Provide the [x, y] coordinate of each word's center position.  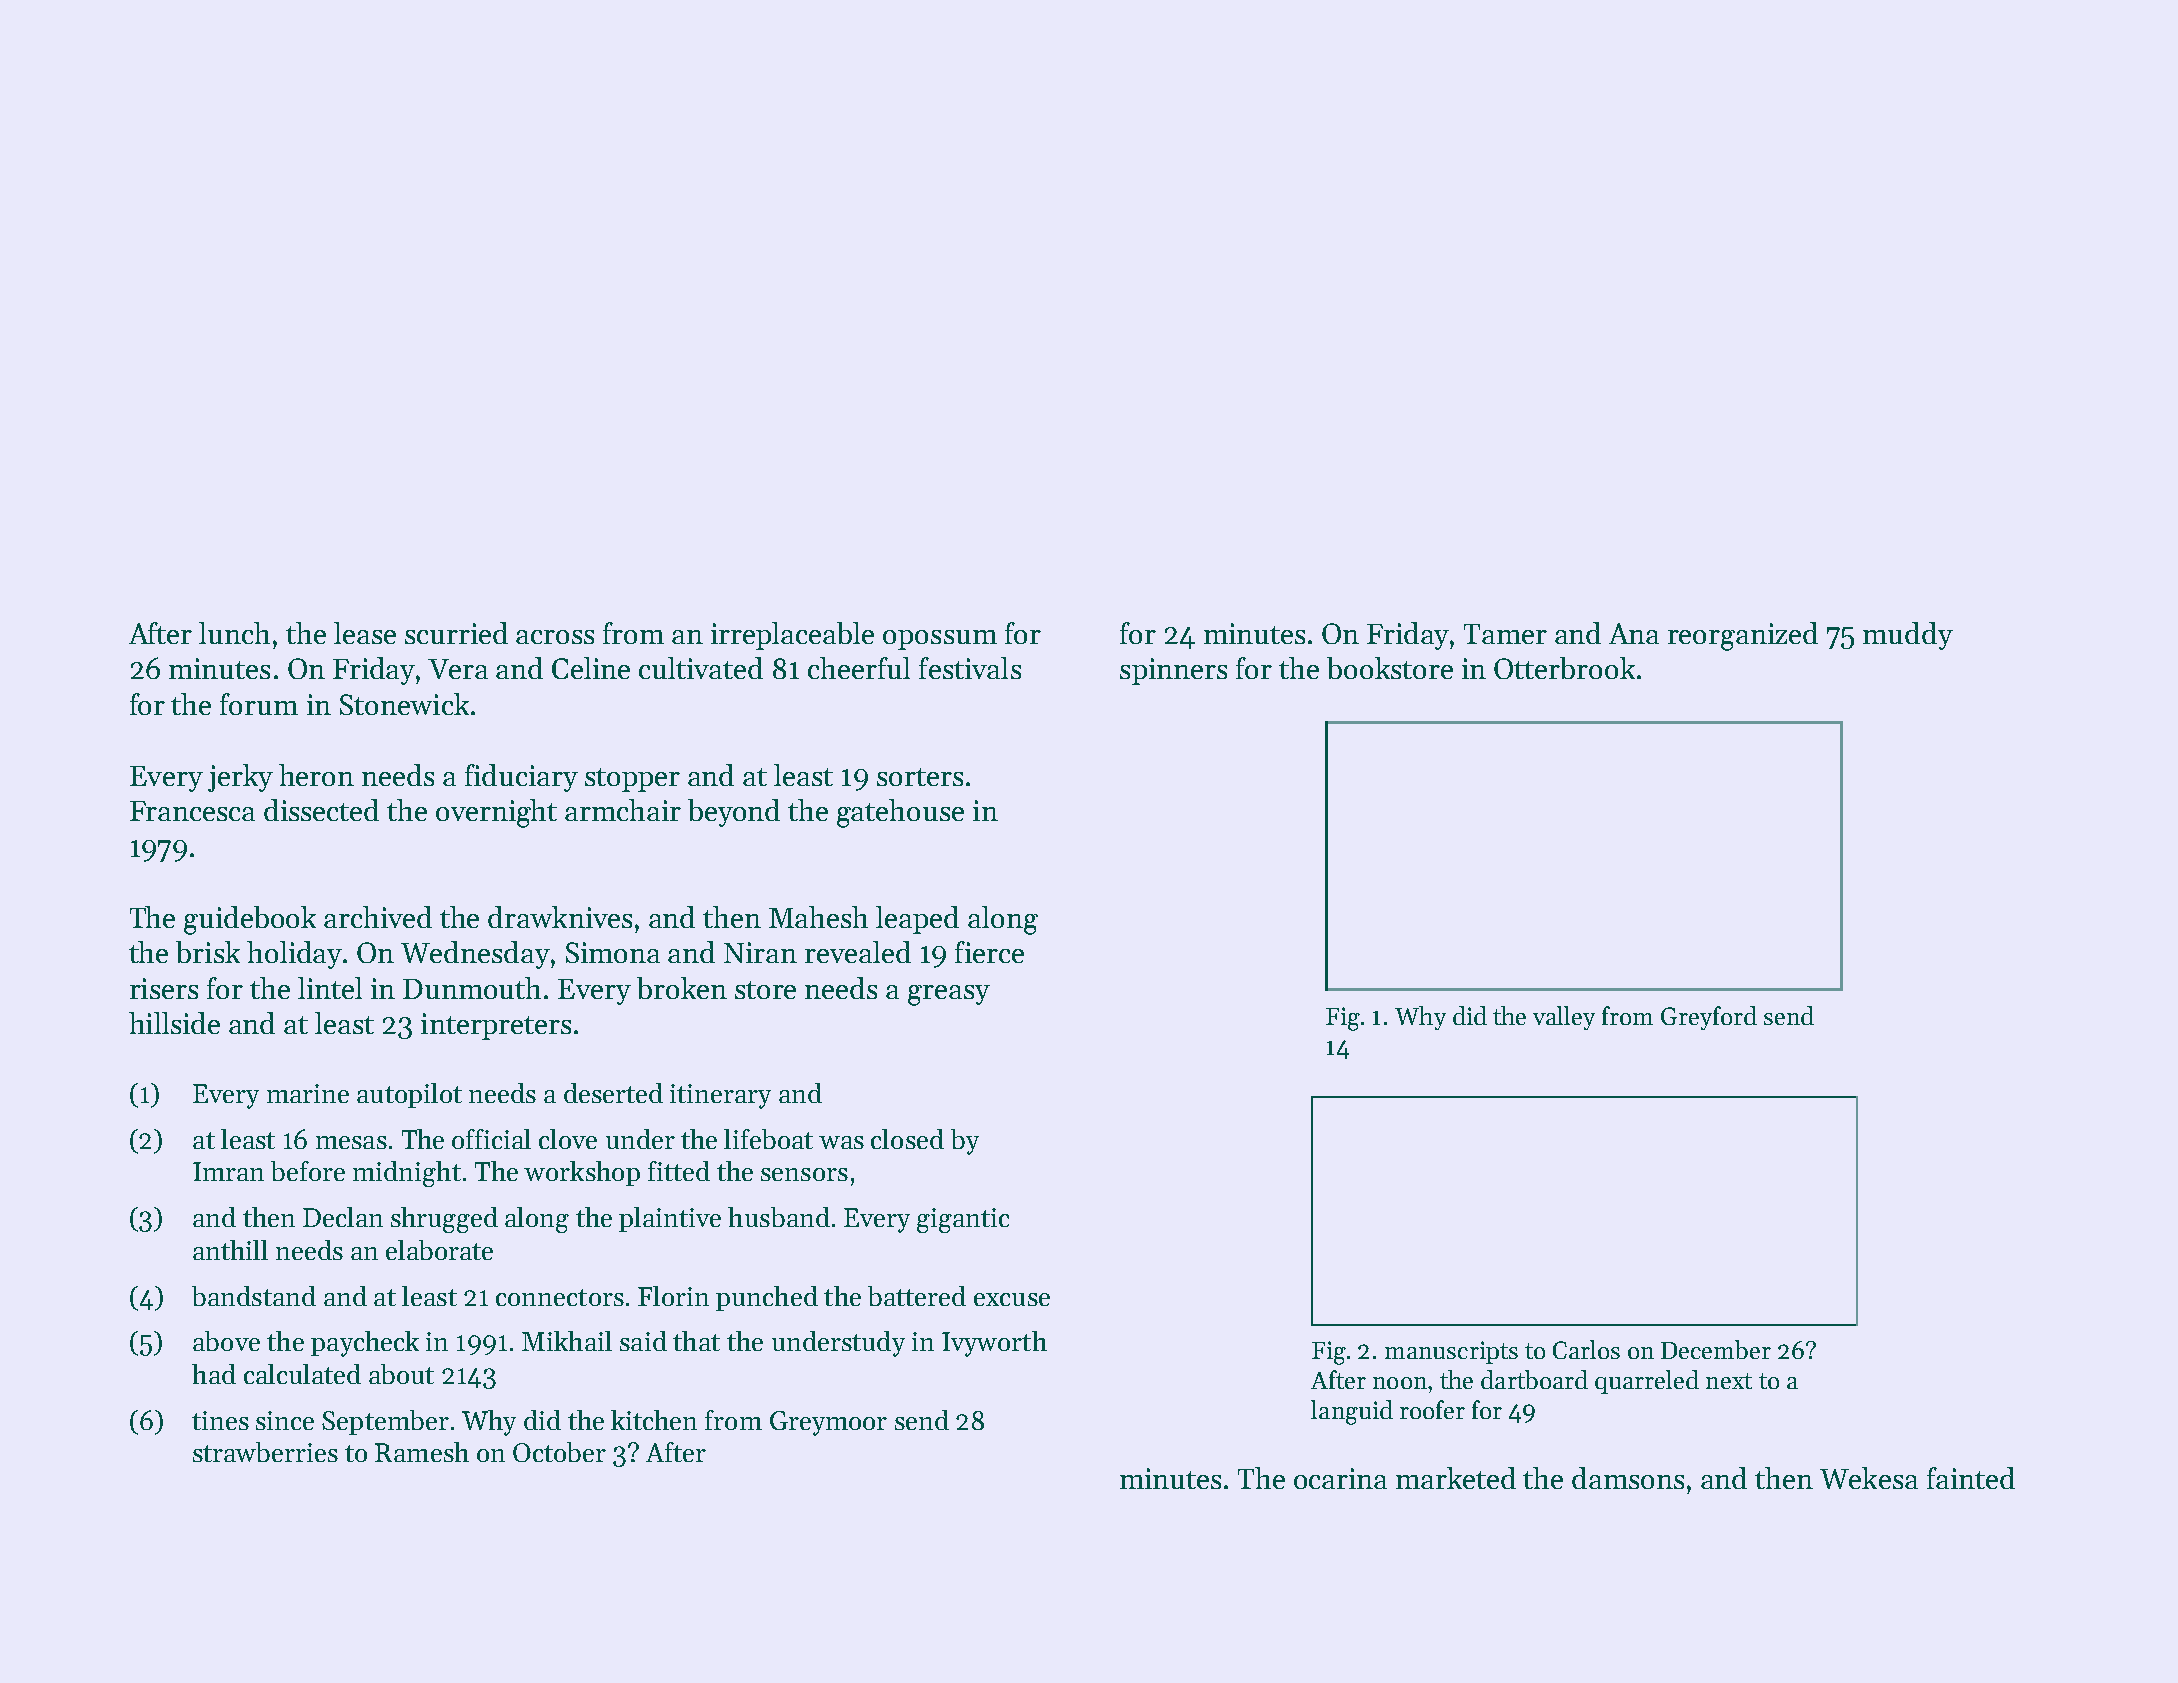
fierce [989, 952]
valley [1564, 1018]
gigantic [963, 1220]
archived [378, 917]
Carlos [1586, 1349]
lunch [234, 633]
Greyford [1709, 1018]
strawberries [265, 1452]
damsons [1628, 1478]
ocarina [1340, 1478]
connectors [560, 1297]
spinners [1173, 671]
